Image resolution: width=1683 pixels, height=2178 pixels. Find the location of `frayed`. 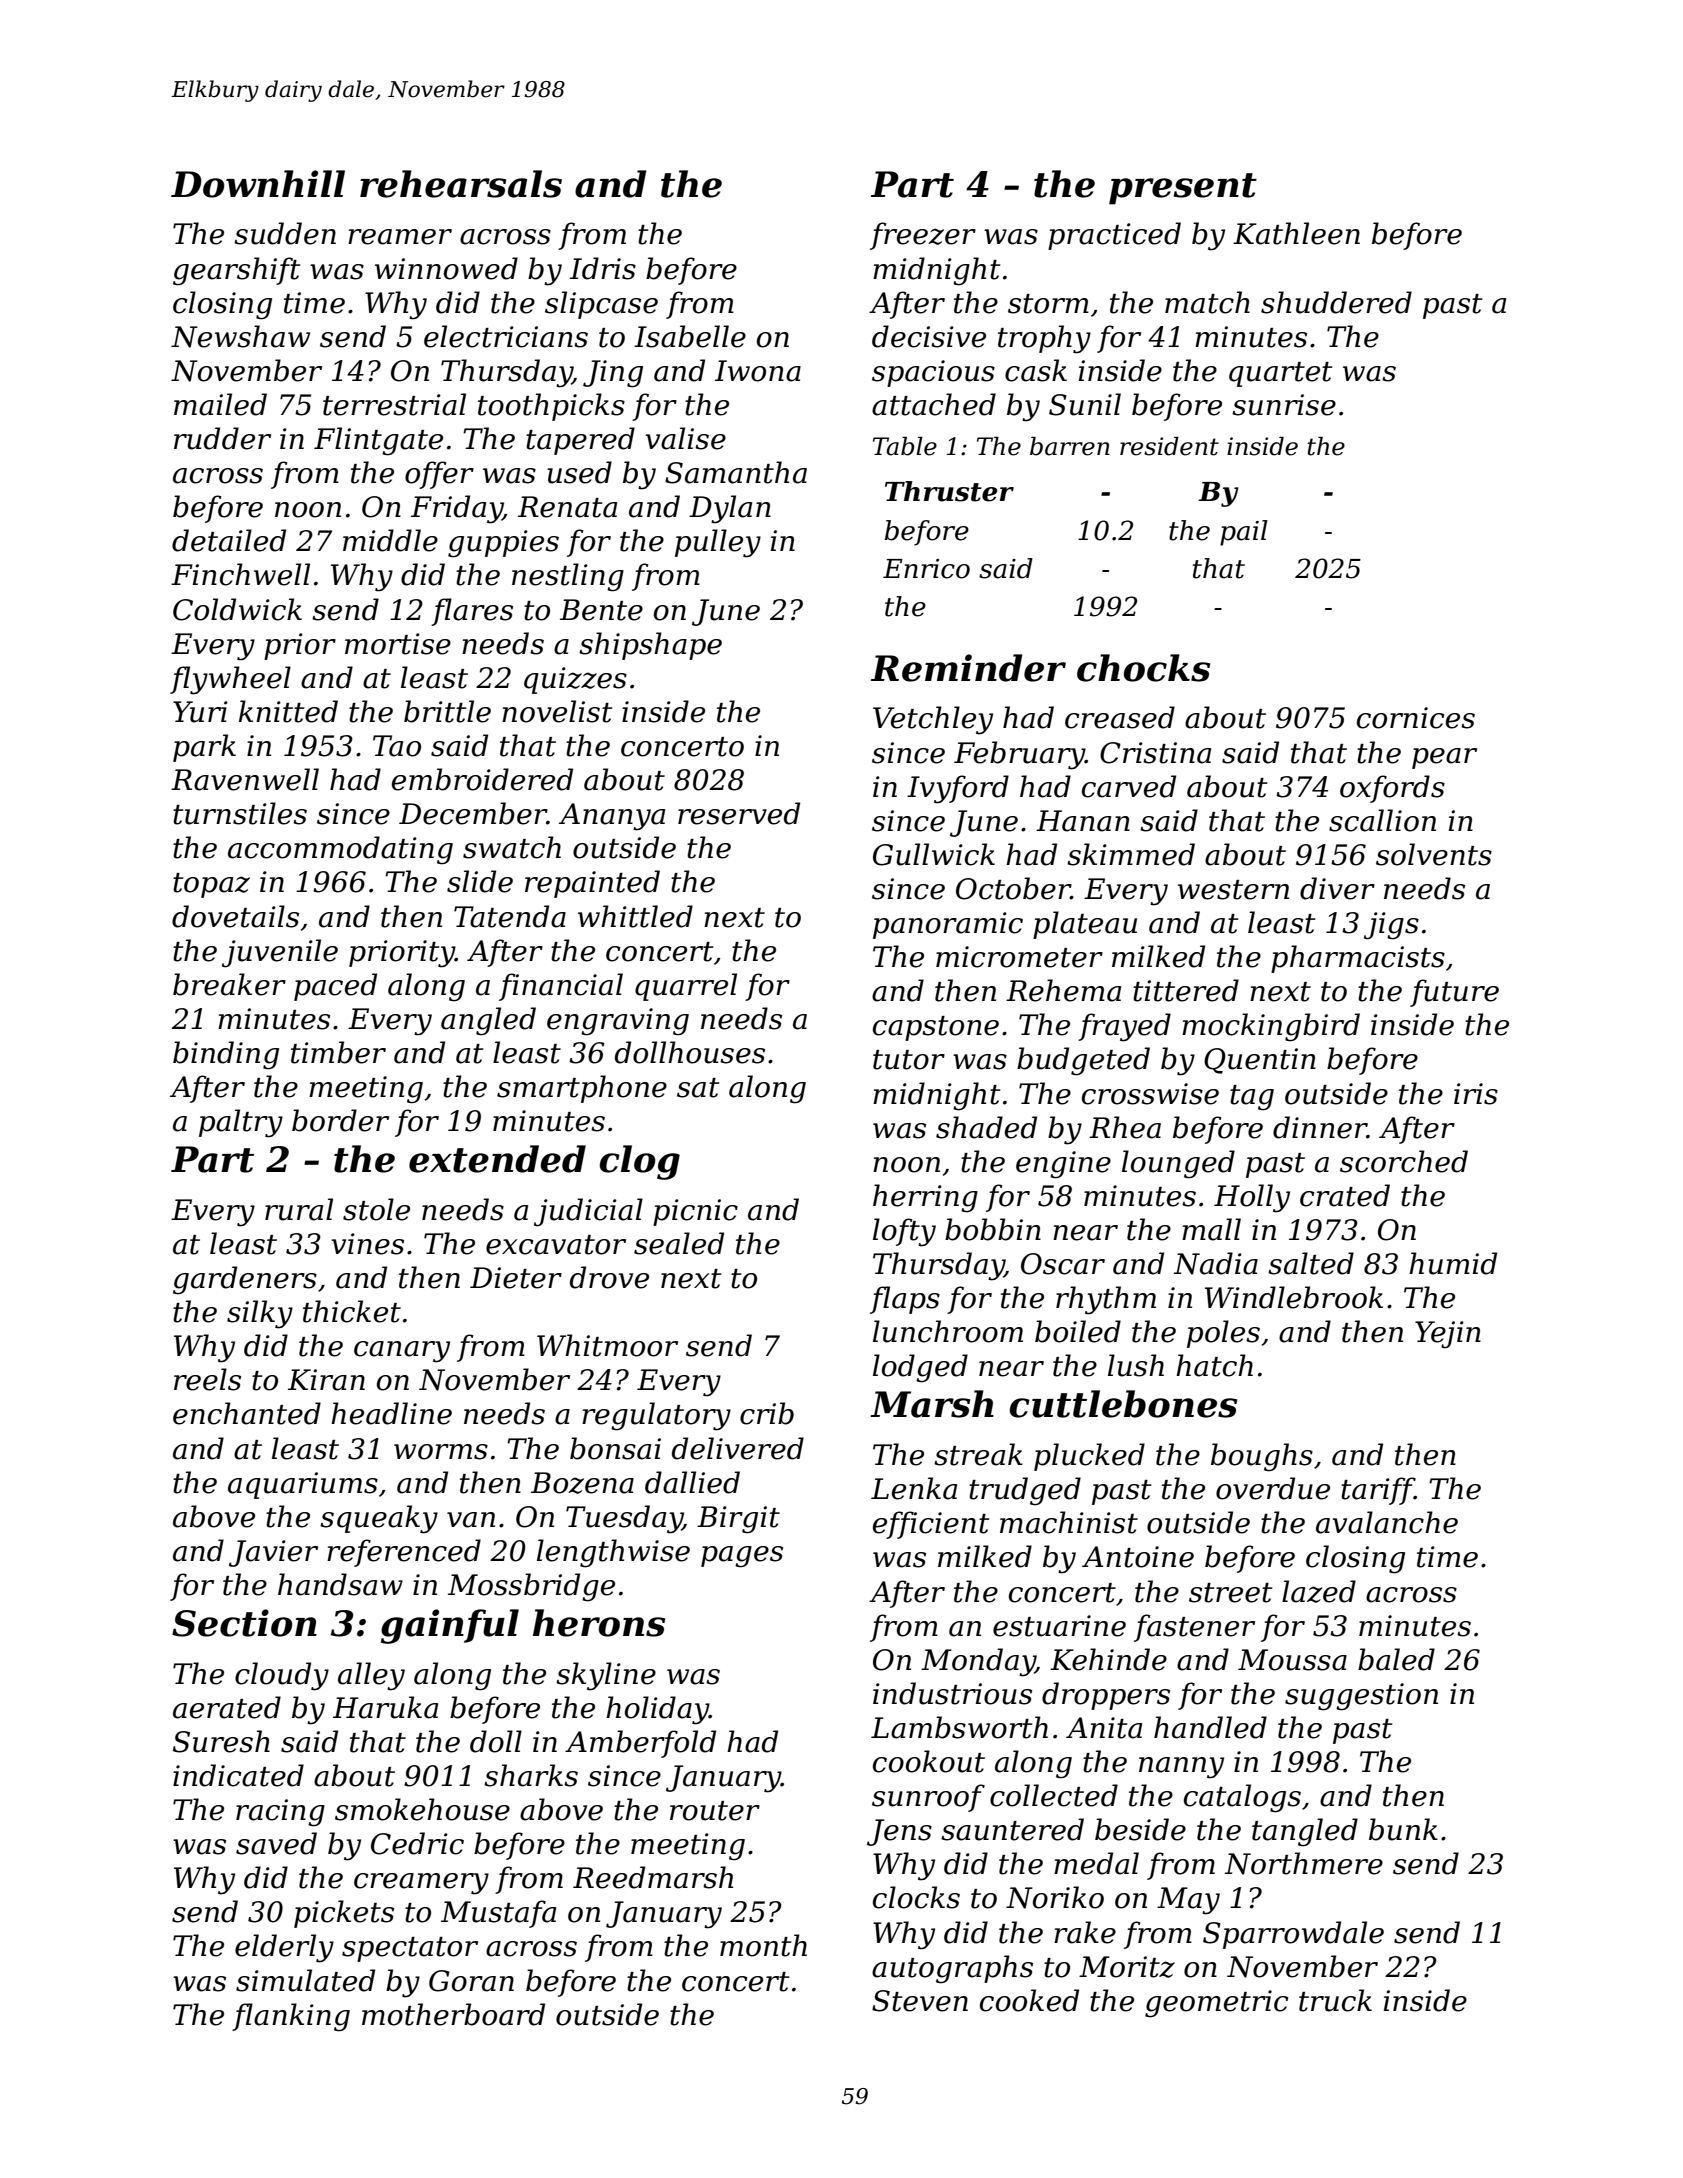

frayed is located at coordinates (1124, 1027).
